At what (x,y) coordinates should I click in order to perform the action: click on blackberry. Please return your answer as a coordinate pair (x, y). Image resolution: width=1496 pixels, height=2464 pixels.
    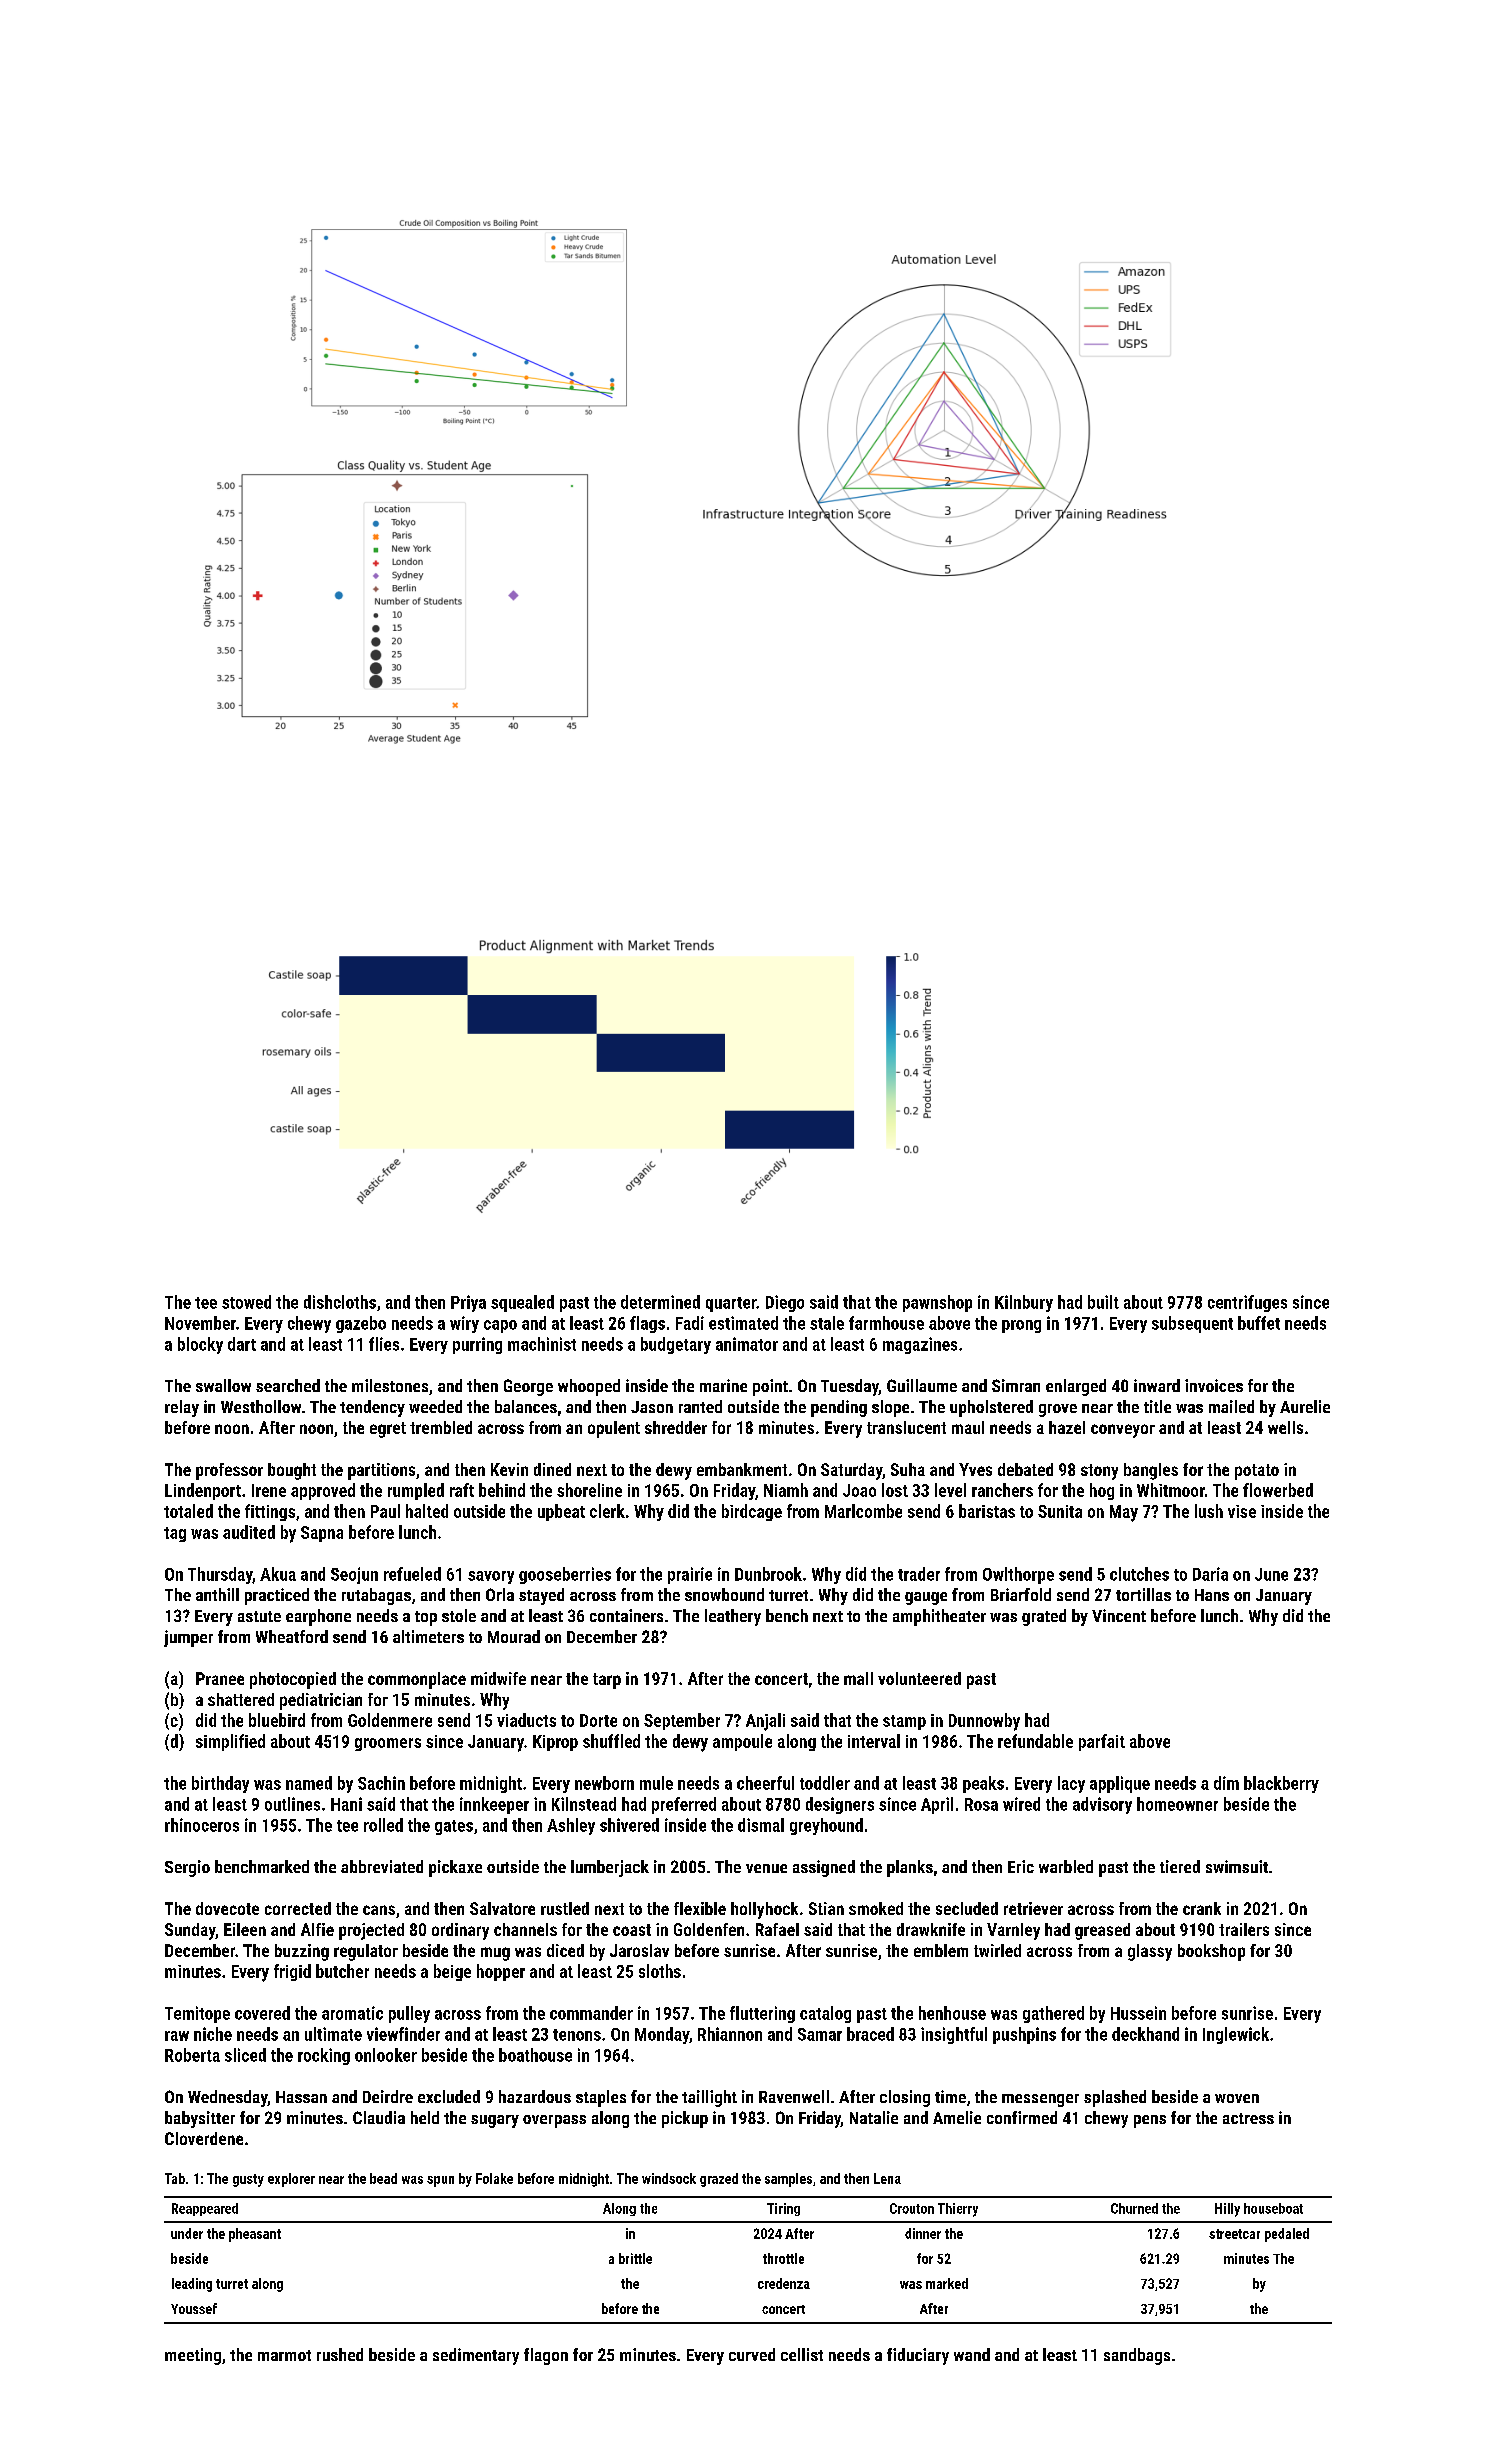
    Looking at the image, I should click on (1281, 1784).
